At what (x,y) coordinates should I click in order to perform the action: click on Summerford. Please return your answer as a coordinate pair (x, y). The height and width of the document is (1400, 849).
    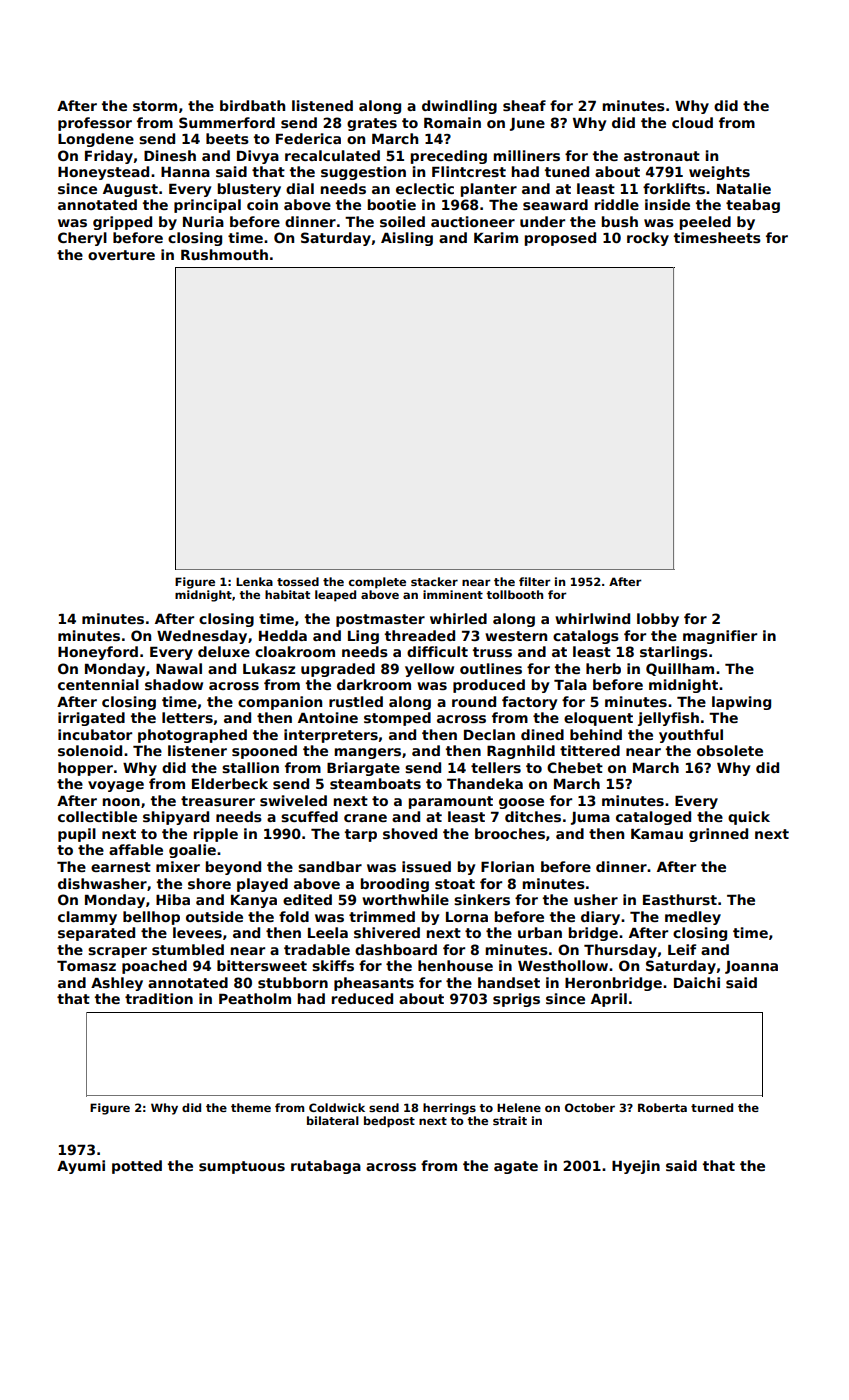
    Looking at the image, I should click on (227, 122).
